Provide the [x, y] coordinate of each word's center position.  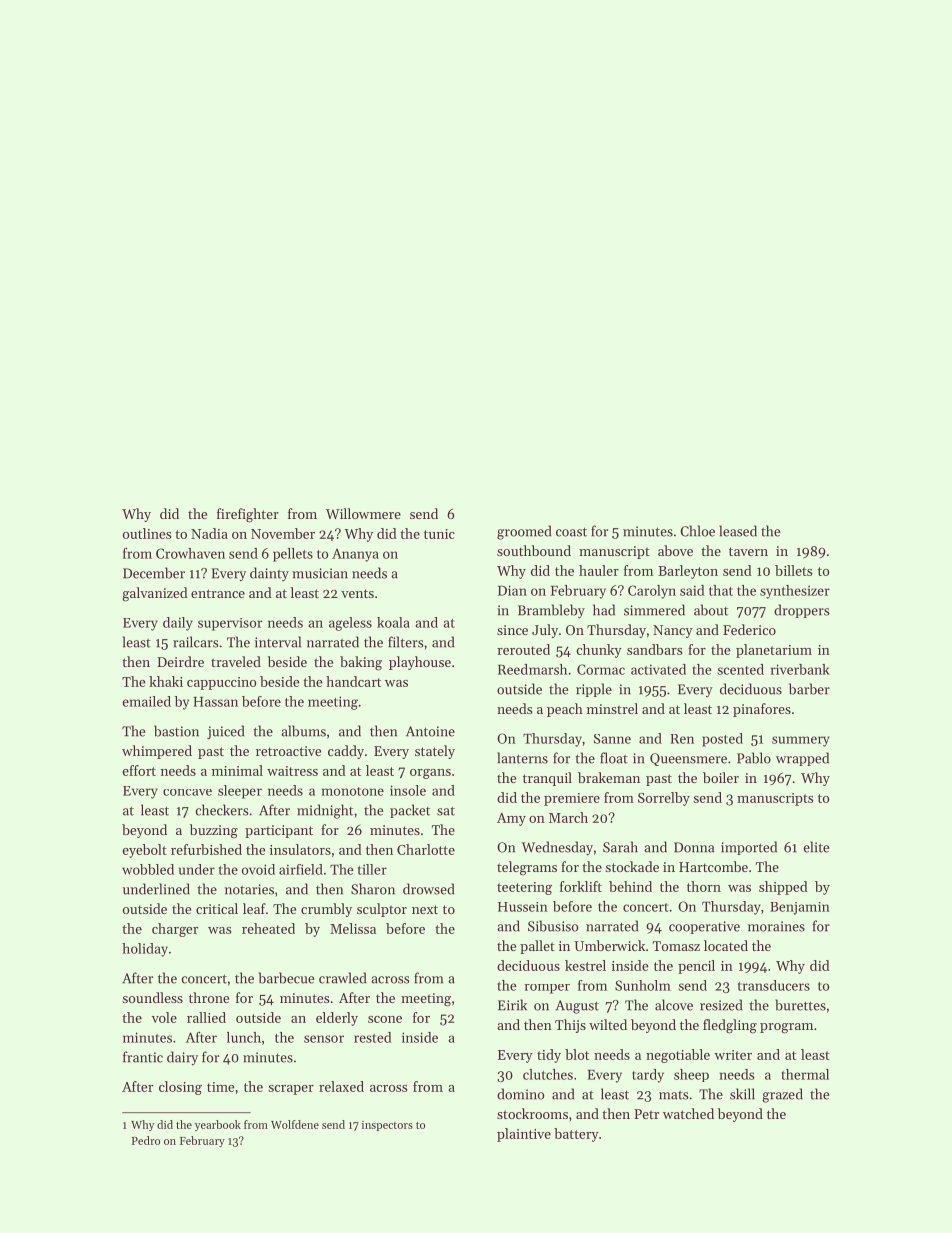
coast [571, 532]
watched [688, 1113]
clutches [548, 1074]
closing [180, 1088]
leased [738, 531]
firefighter [248, 515]
